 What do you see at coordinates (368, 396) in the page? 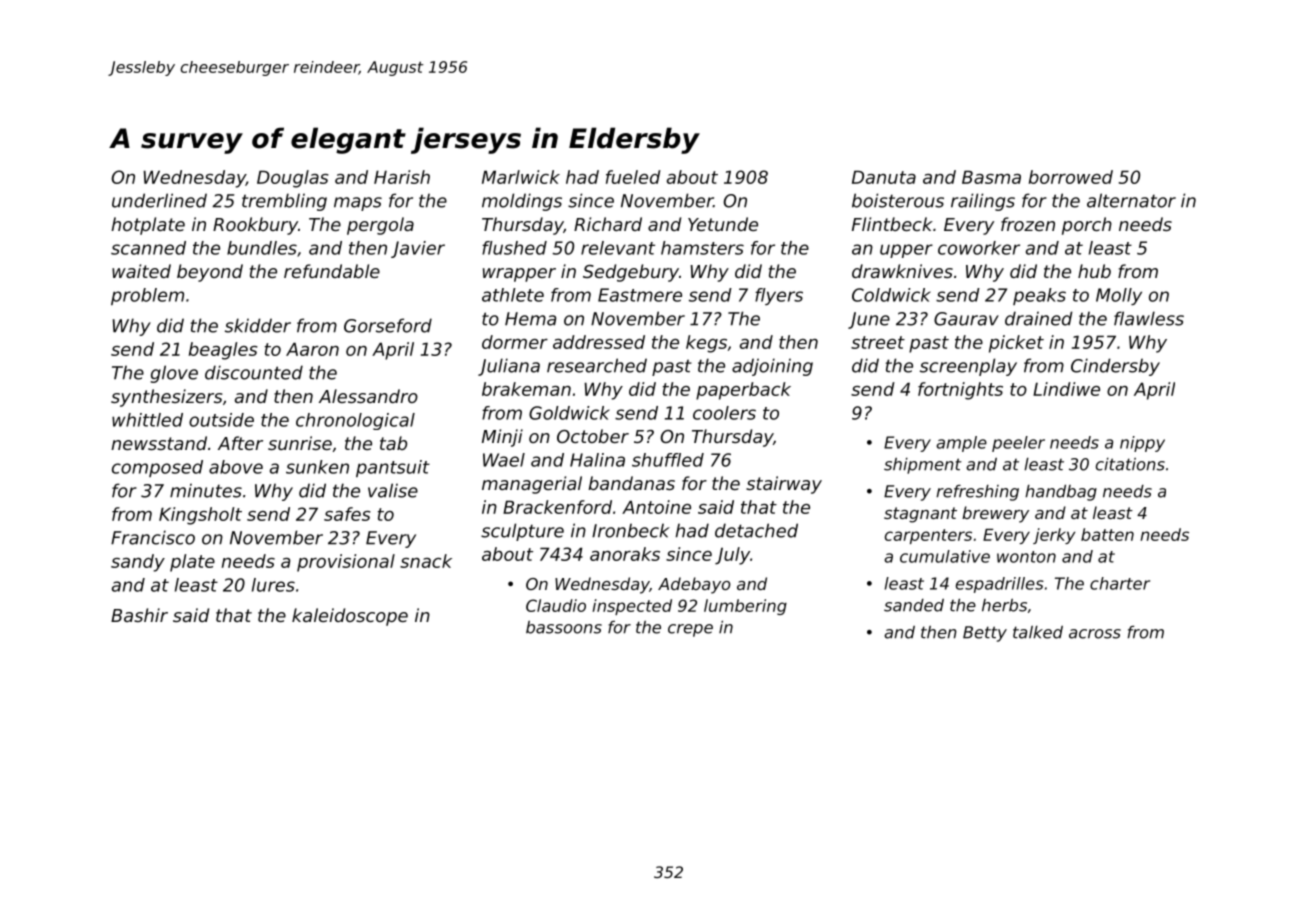
I see `Alessandro` at bounding box center [368, 396].
